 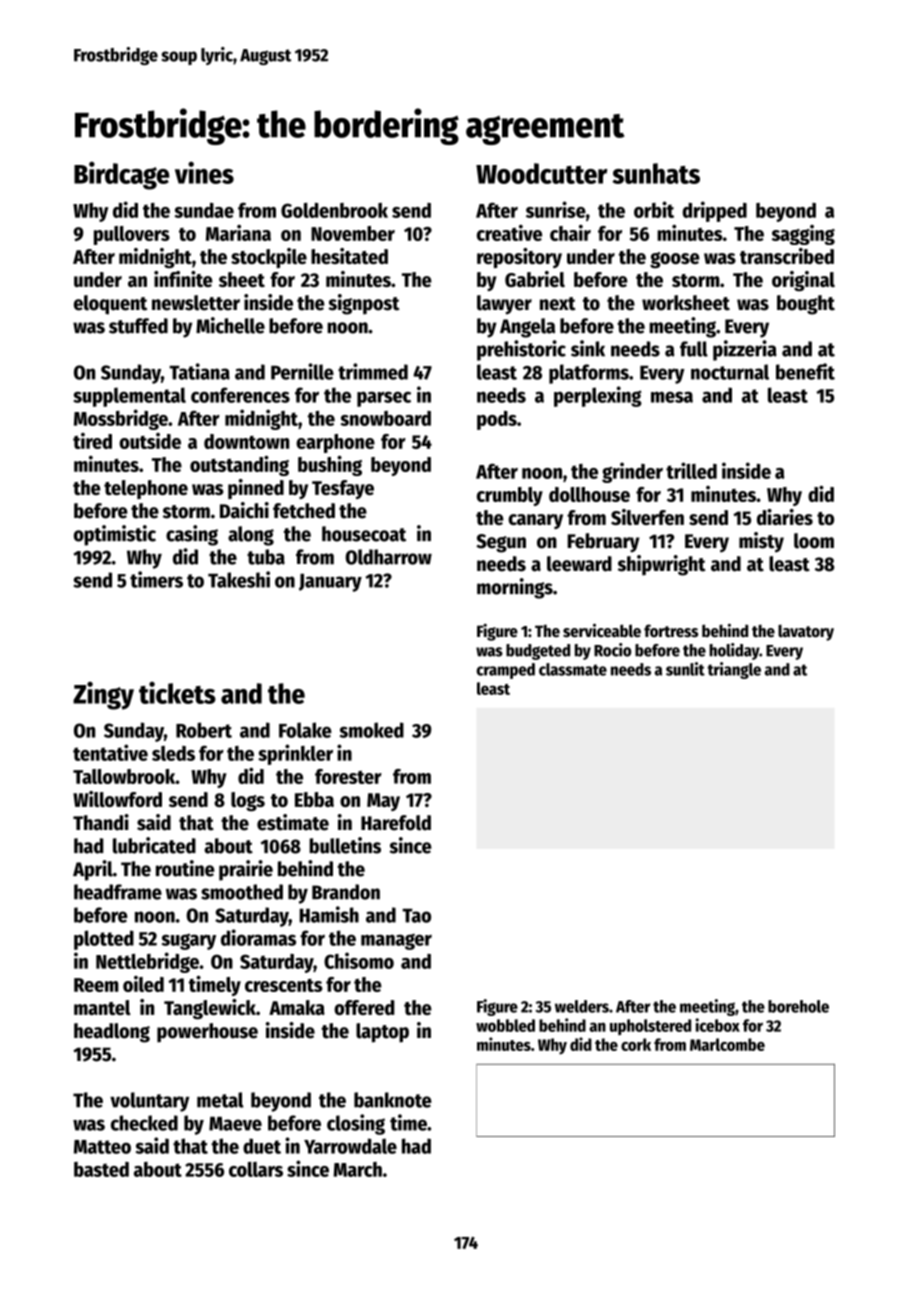 I want to click on banknote, so click(x=393, y=1100).
